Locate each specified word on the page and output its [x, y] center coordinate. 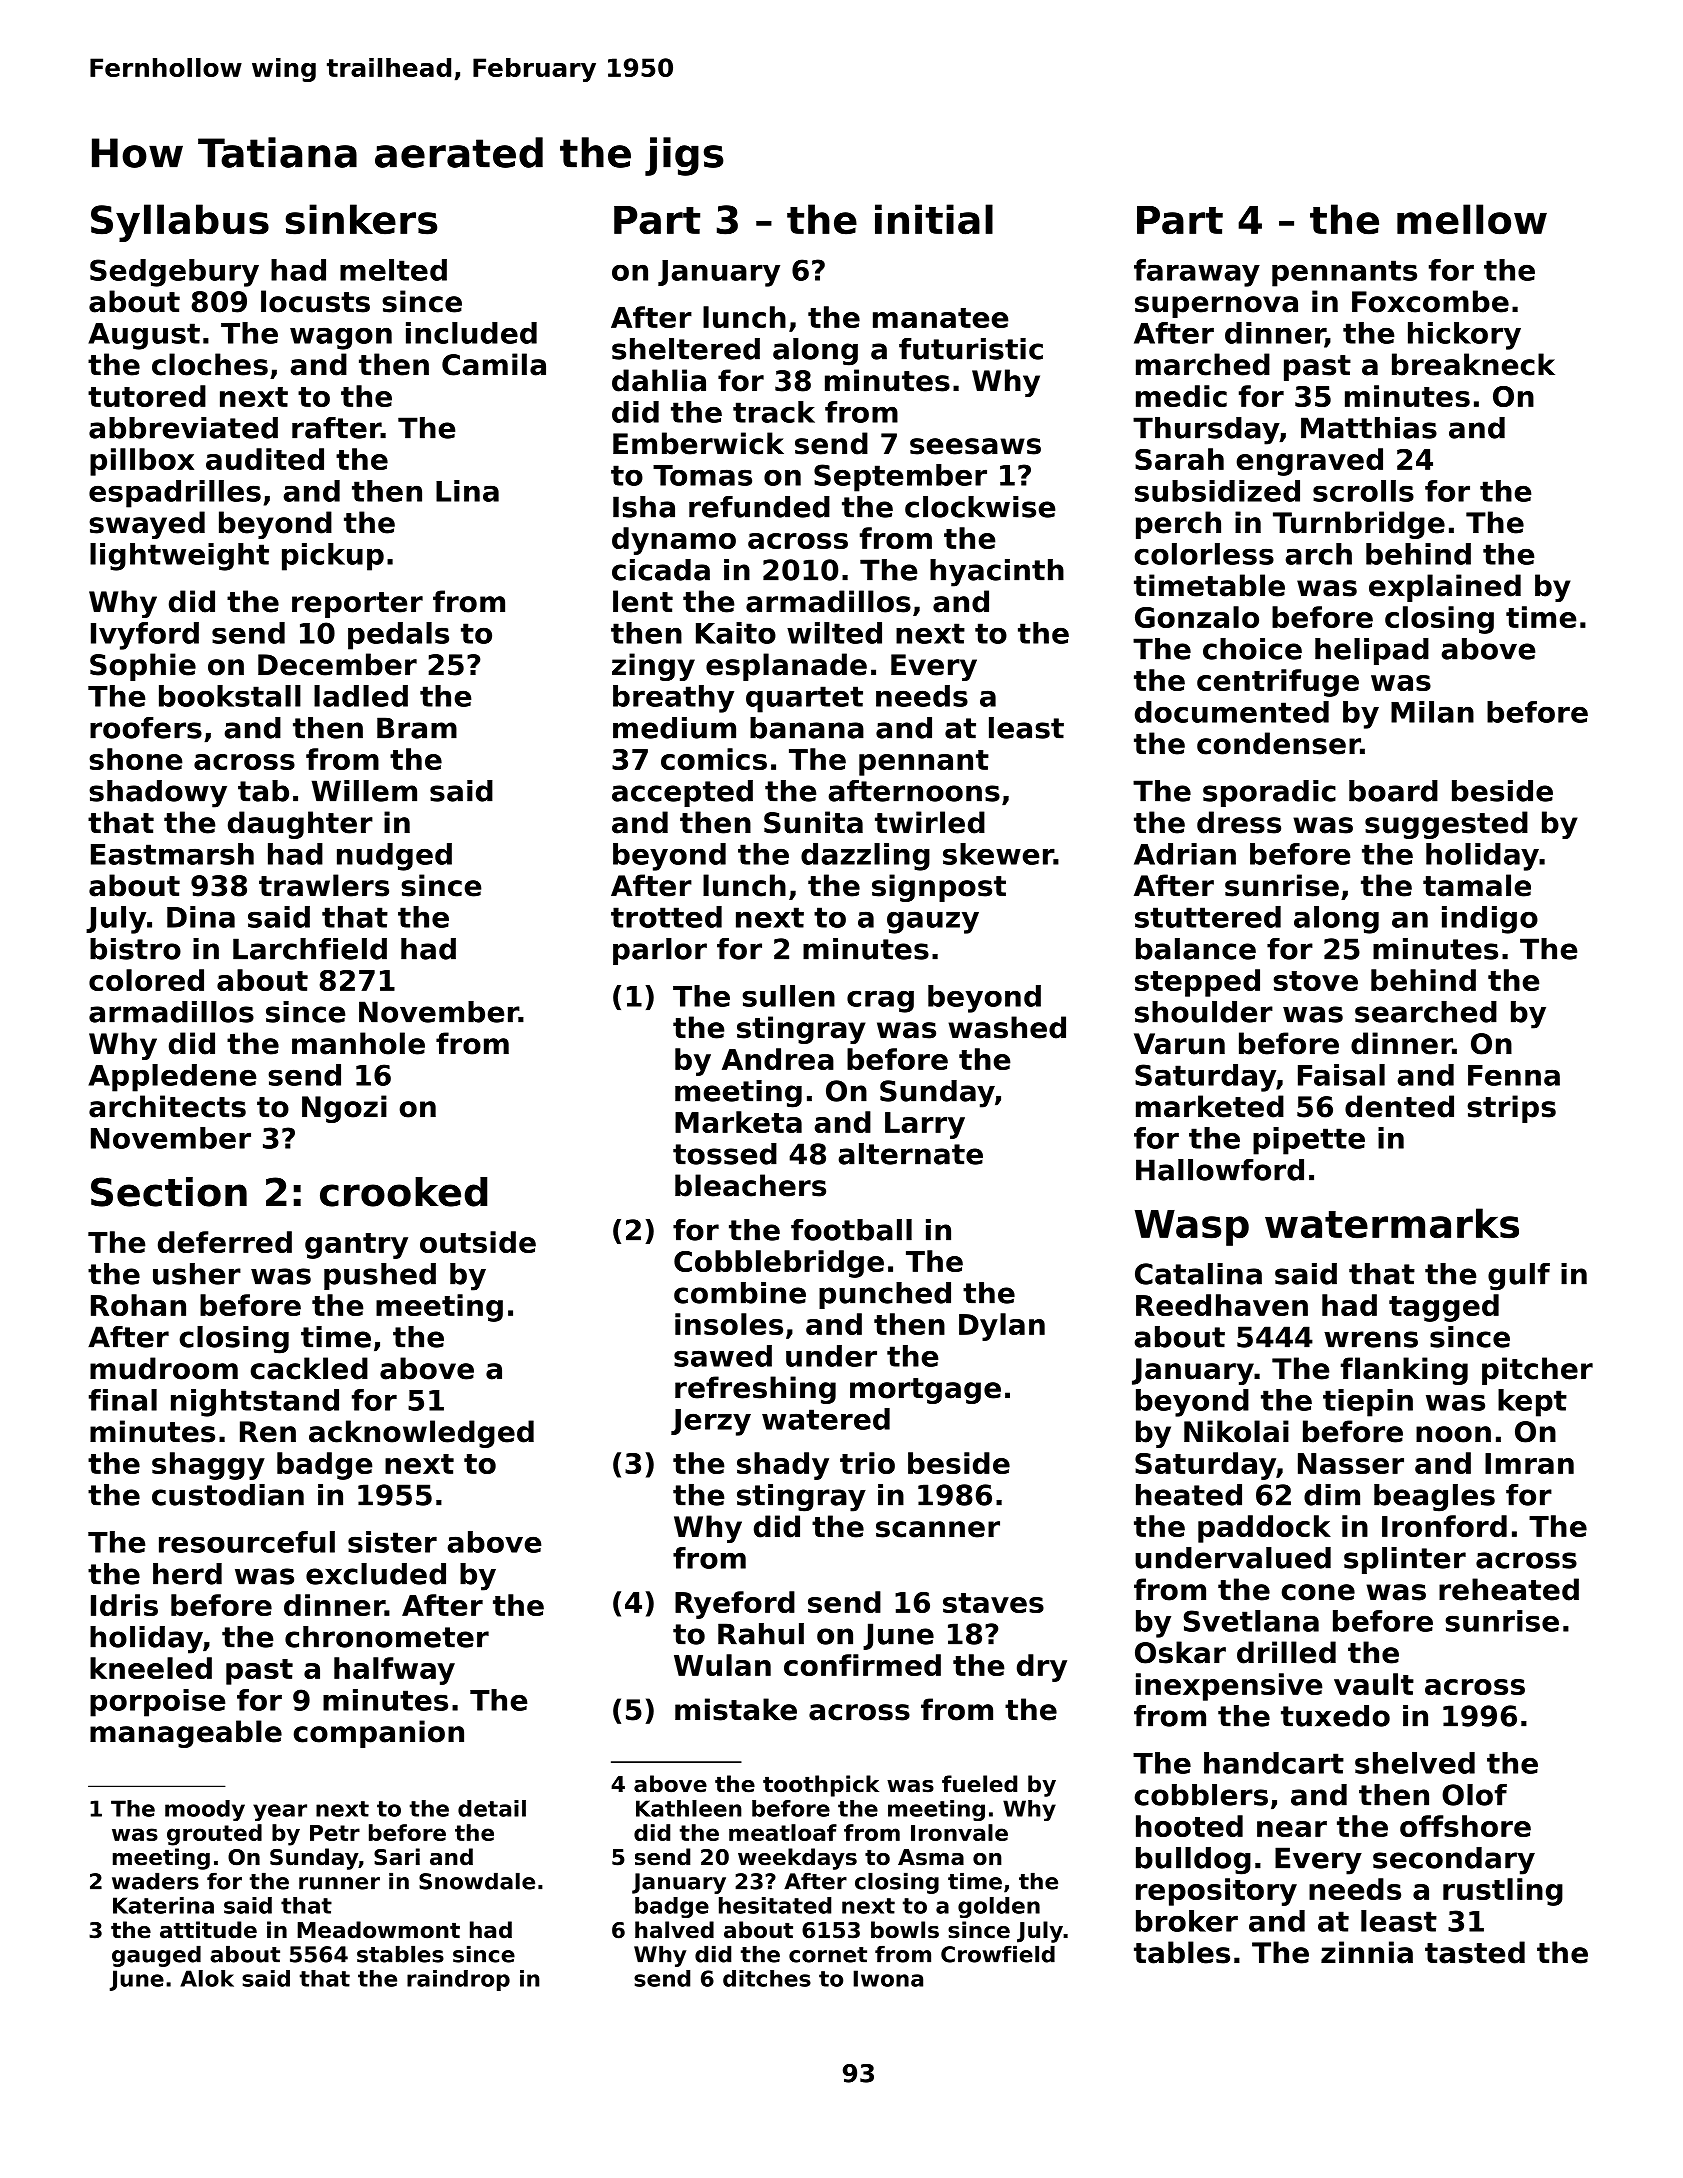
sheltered [686, 349]
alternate [910, 1154]
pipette [1309, 1141]
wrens [1371, 1339]
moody [205, 1810]
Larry [925, 1125]
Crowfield [998, 1954]
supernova [1216, 307]
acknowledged [421, 1434]
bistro [135, 949]
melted [393, 270]
